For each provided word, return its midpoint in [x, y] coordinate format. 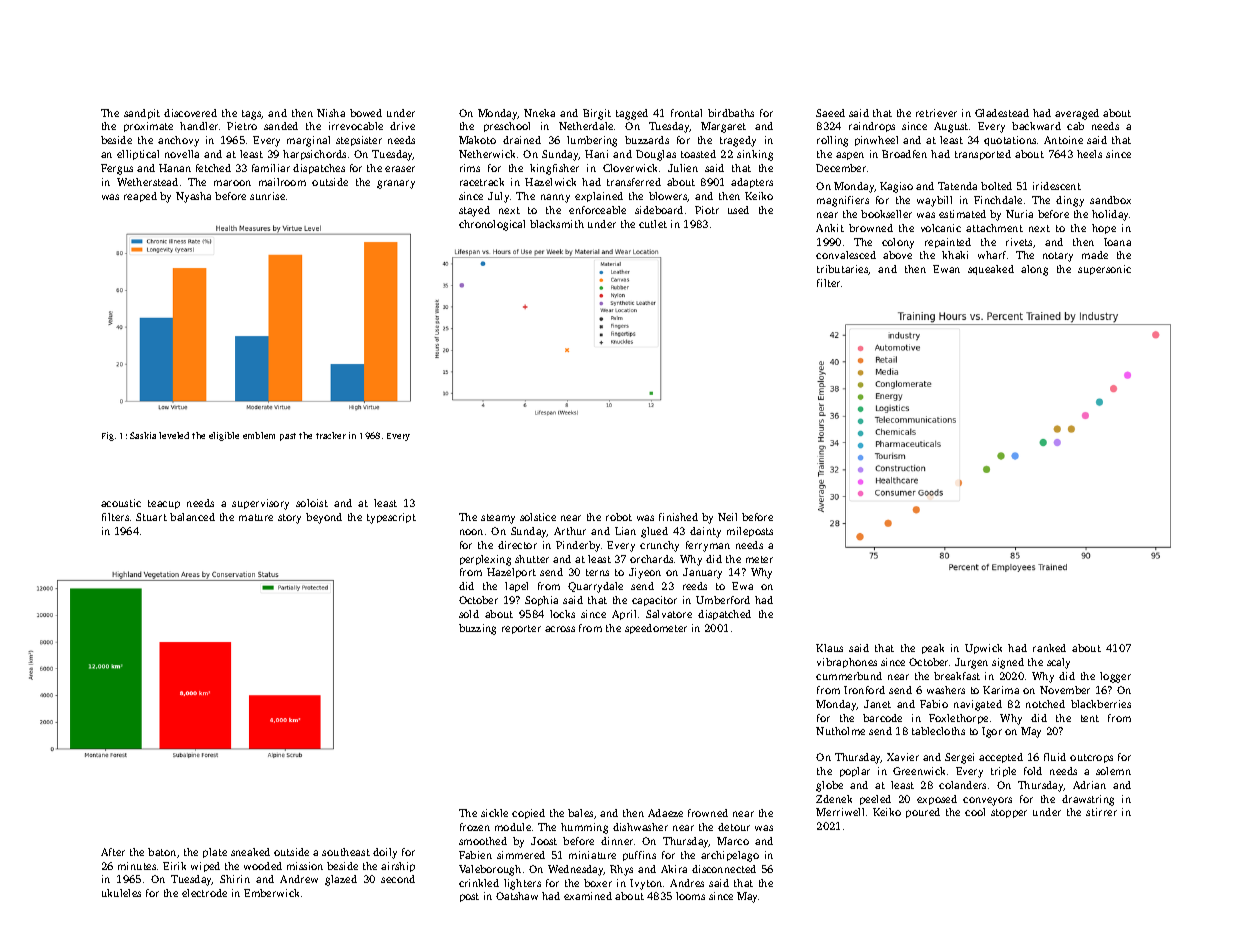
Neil [727, 517]
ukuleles [121, 893]
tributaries [843, 270]
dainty [705, 532]
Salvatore [669, 614]
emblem [259, 435]
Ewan [946, 269]
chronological [492, 225]
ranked [1049, 648]
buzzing [477, 629]
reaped [140, 197]
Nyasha [193, 197]
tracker [331, 435]
